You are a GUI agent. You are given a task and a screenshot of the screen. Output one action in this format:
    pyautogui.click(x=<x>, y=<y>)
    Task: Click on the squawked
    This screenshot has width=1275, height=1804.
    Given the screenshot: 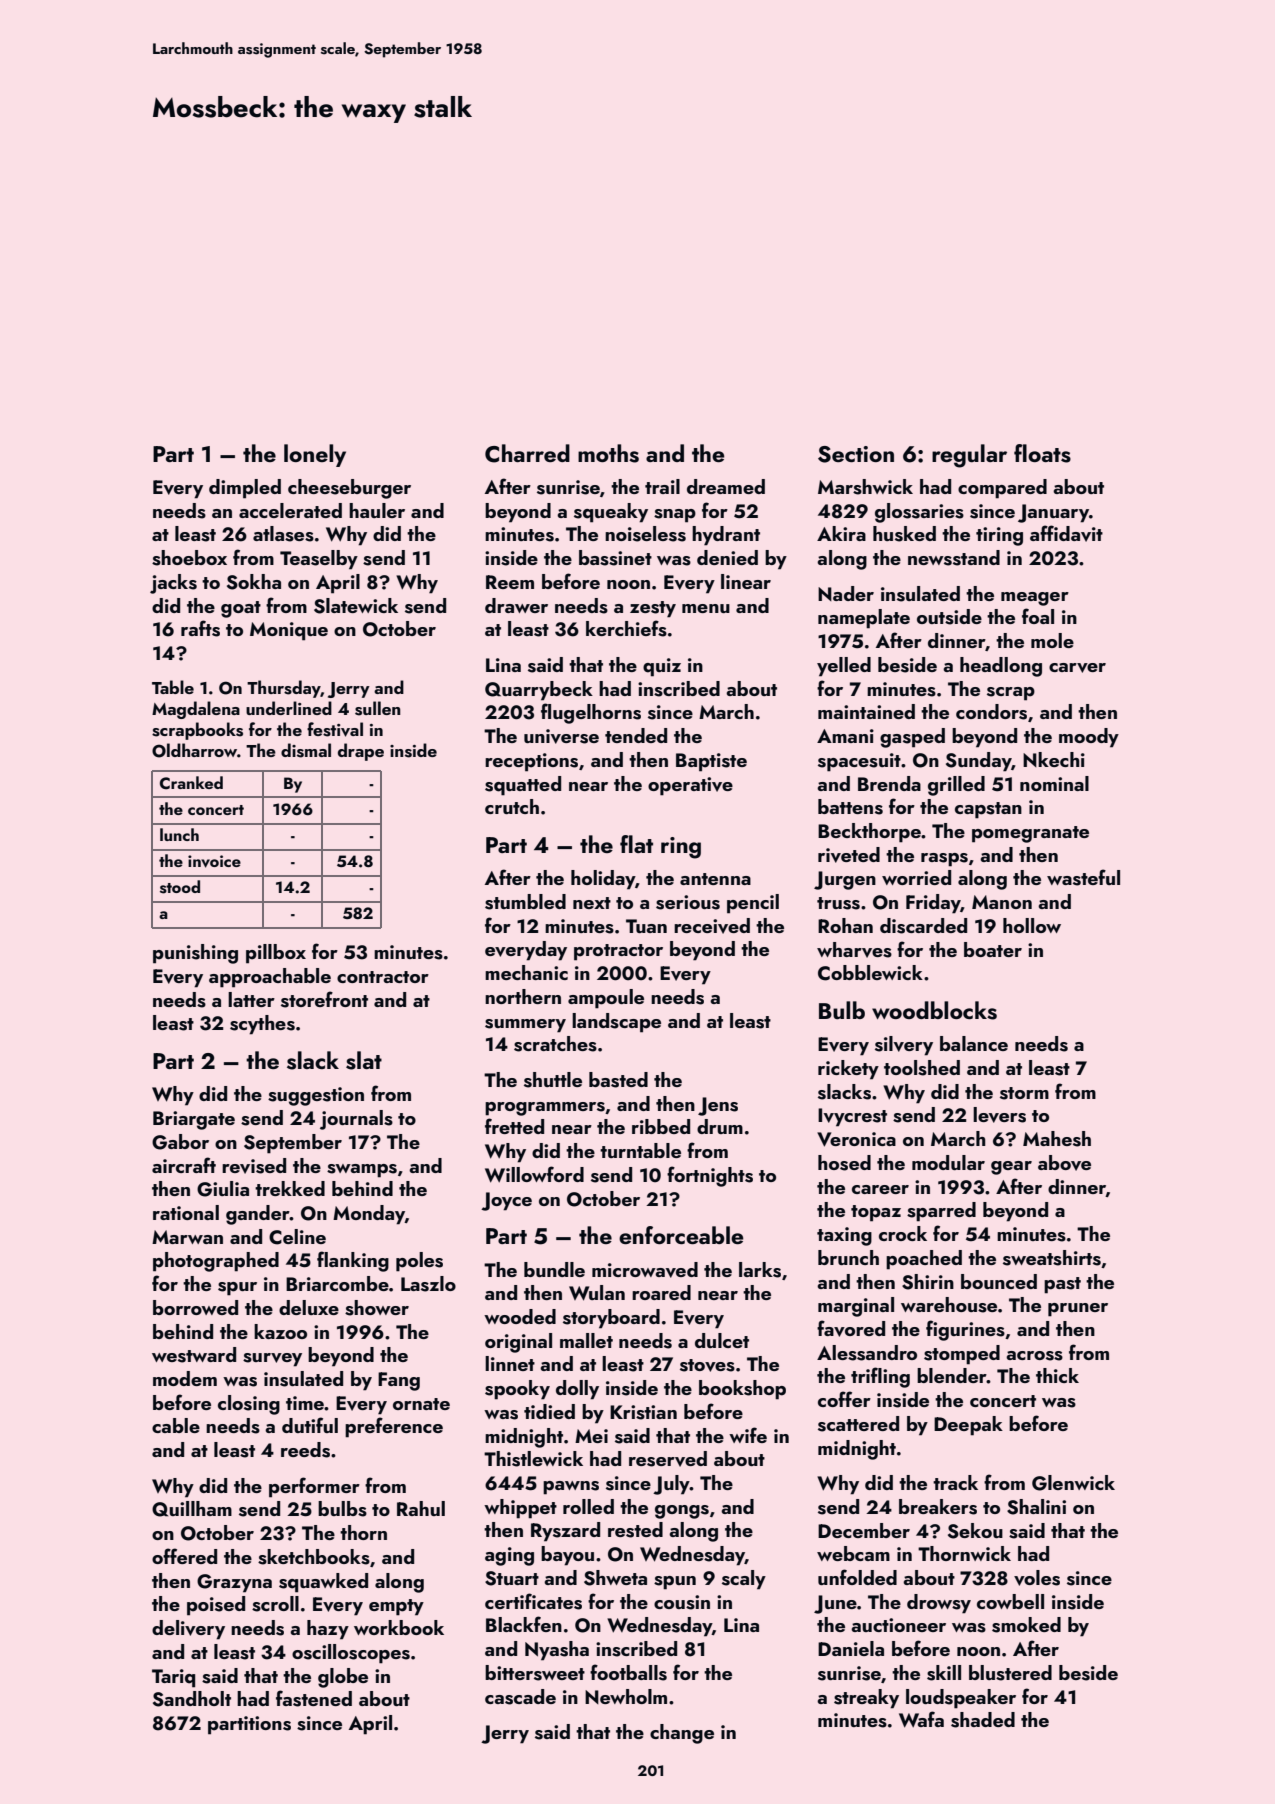 What is the action you would take?
    pyautogui.click(x=323, y=1583)
